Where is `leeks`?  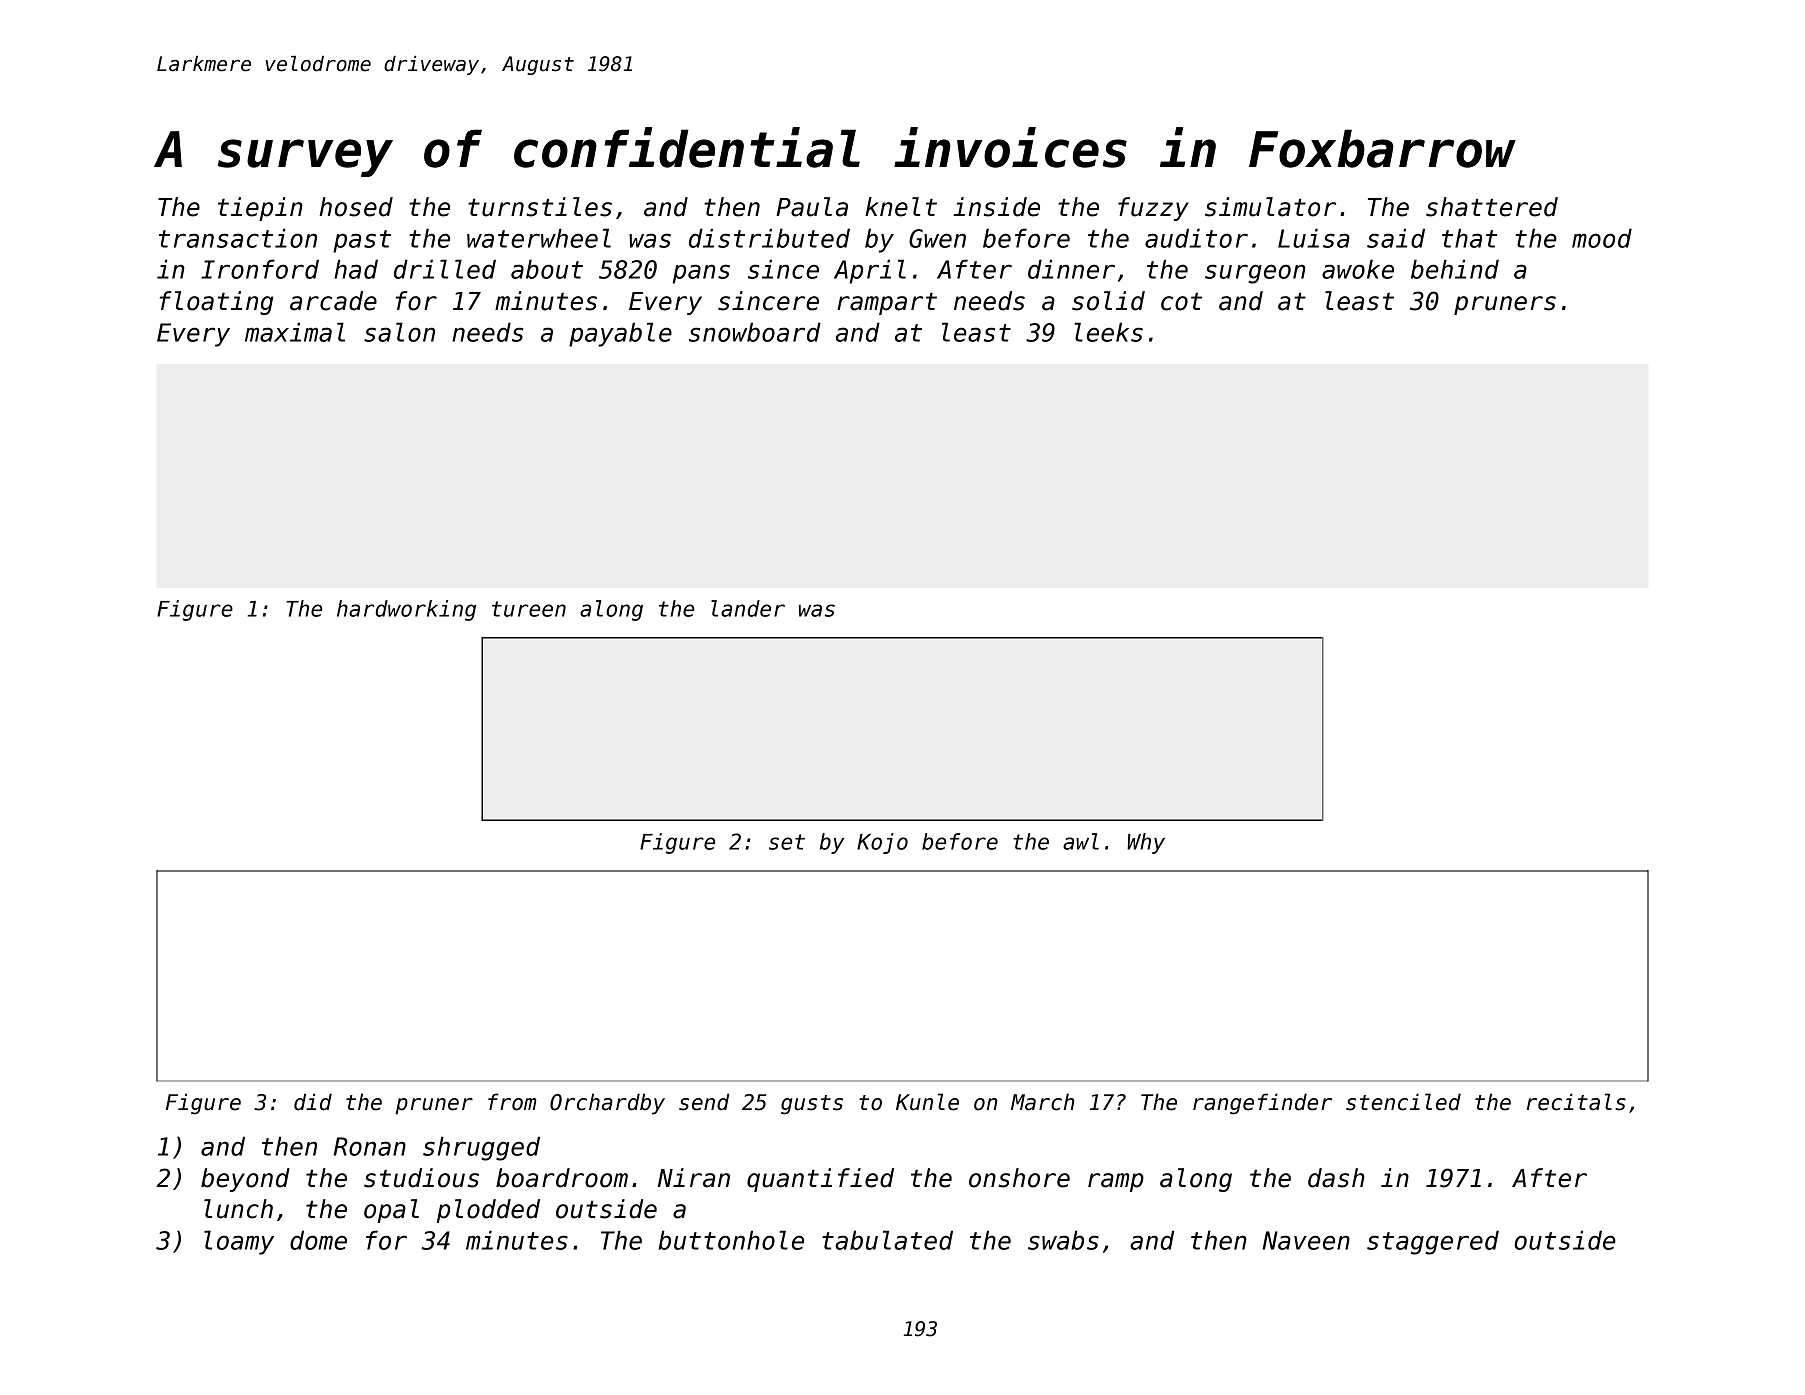 leeks is located at coordinates (1108, 332).
